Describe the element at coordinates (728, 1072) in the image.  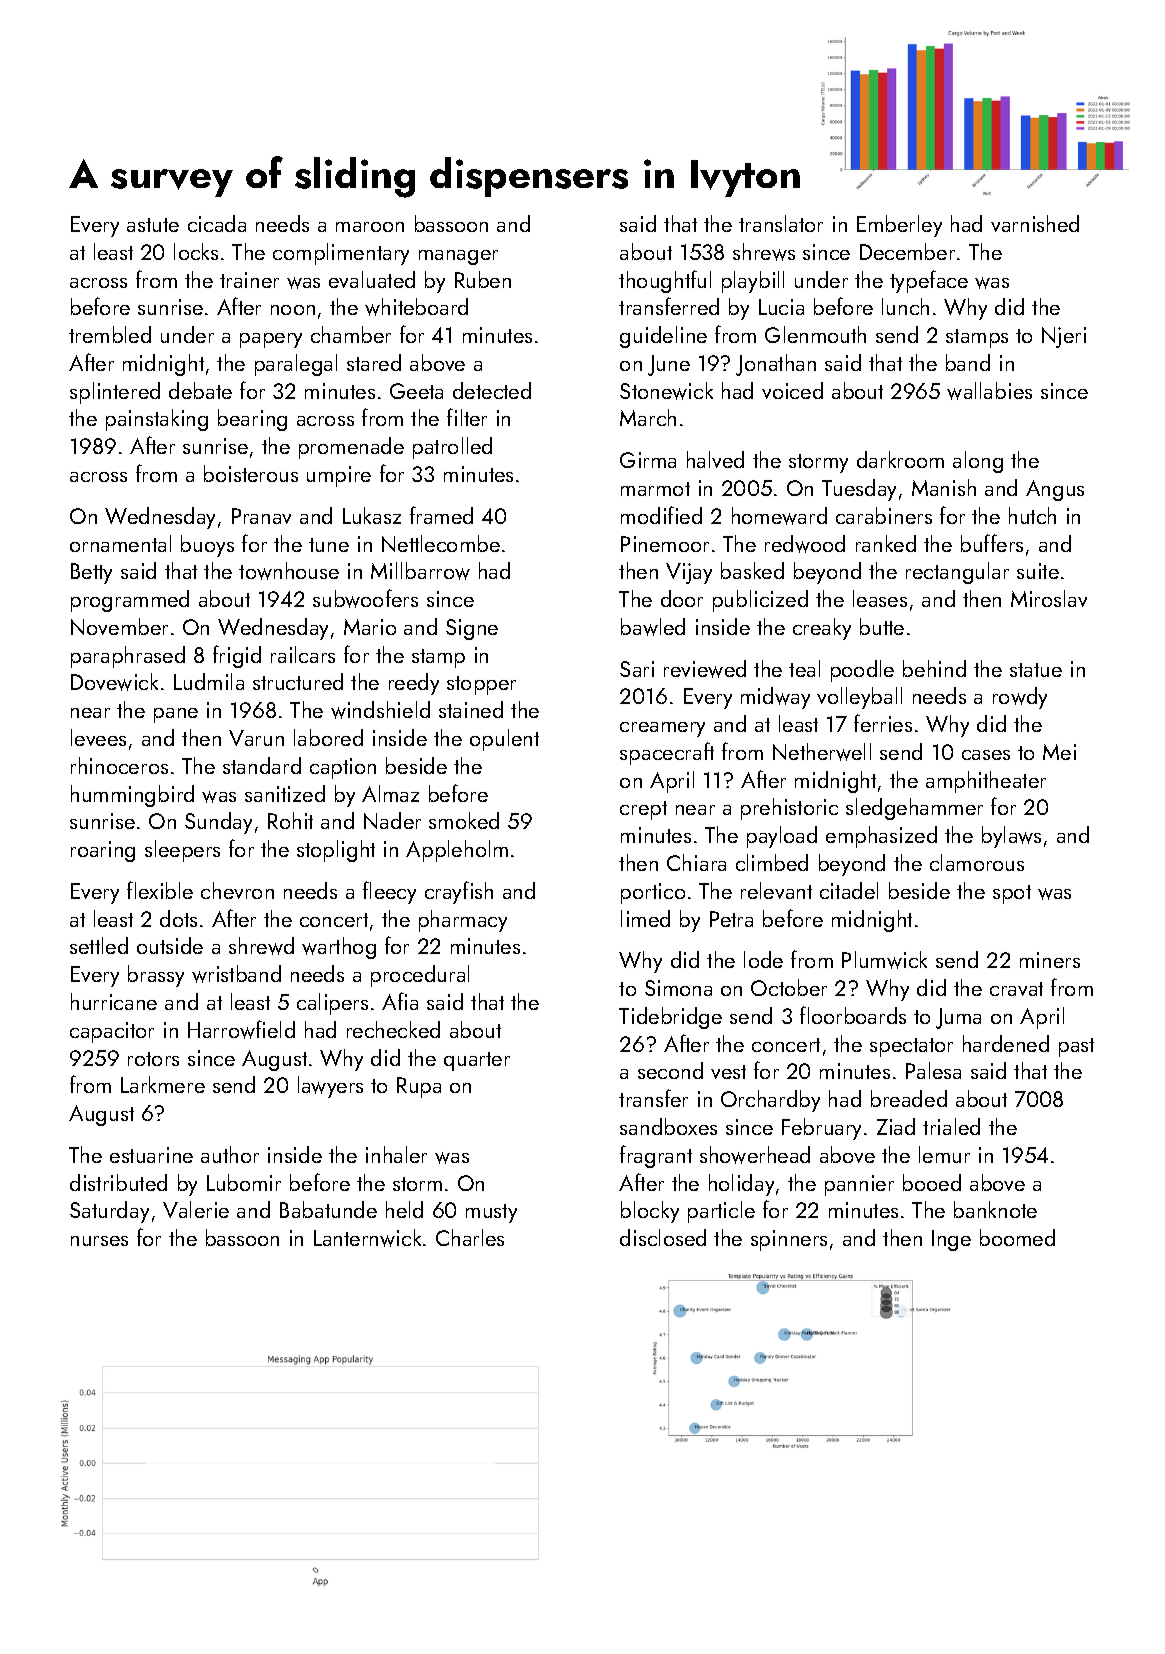
I see `vest` at that location.
